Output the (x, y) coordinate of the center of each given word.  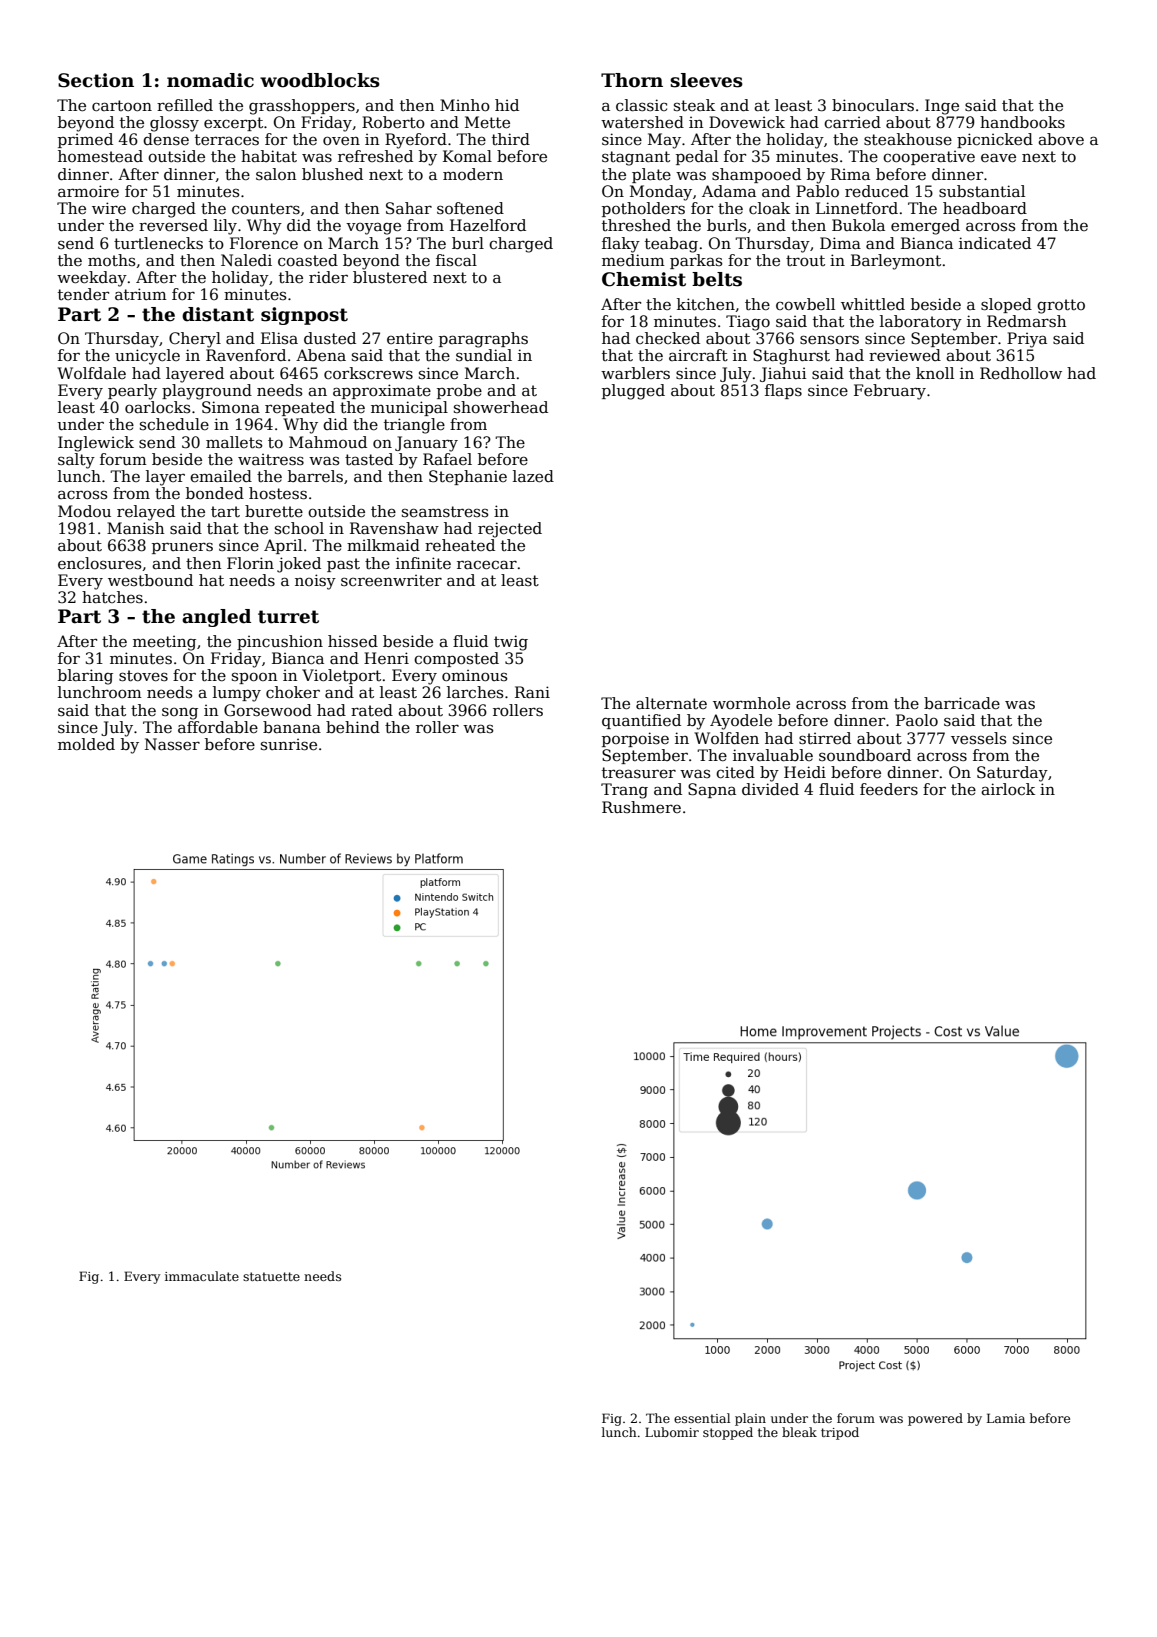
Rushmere (641, 807)
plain (750, 1419)
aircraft (698, 355)
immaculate (202, 1276)
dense (166, 139)
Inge (942, 107)
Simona (231, 407)
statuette (271, 1276)
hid (507, 105)
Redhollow (1021, 373)
